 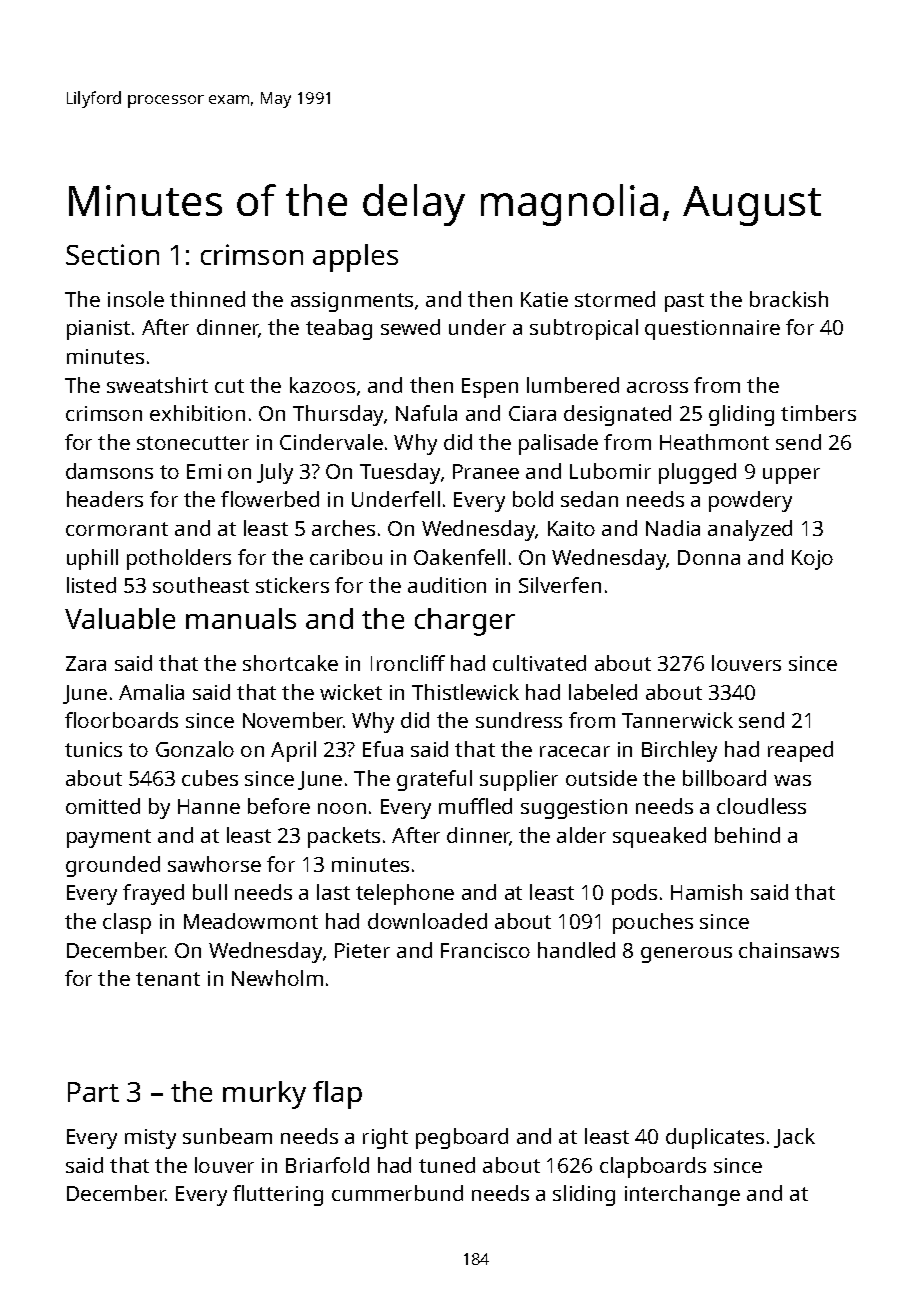 I want to click on flap, so click(x=337, y=1095).
